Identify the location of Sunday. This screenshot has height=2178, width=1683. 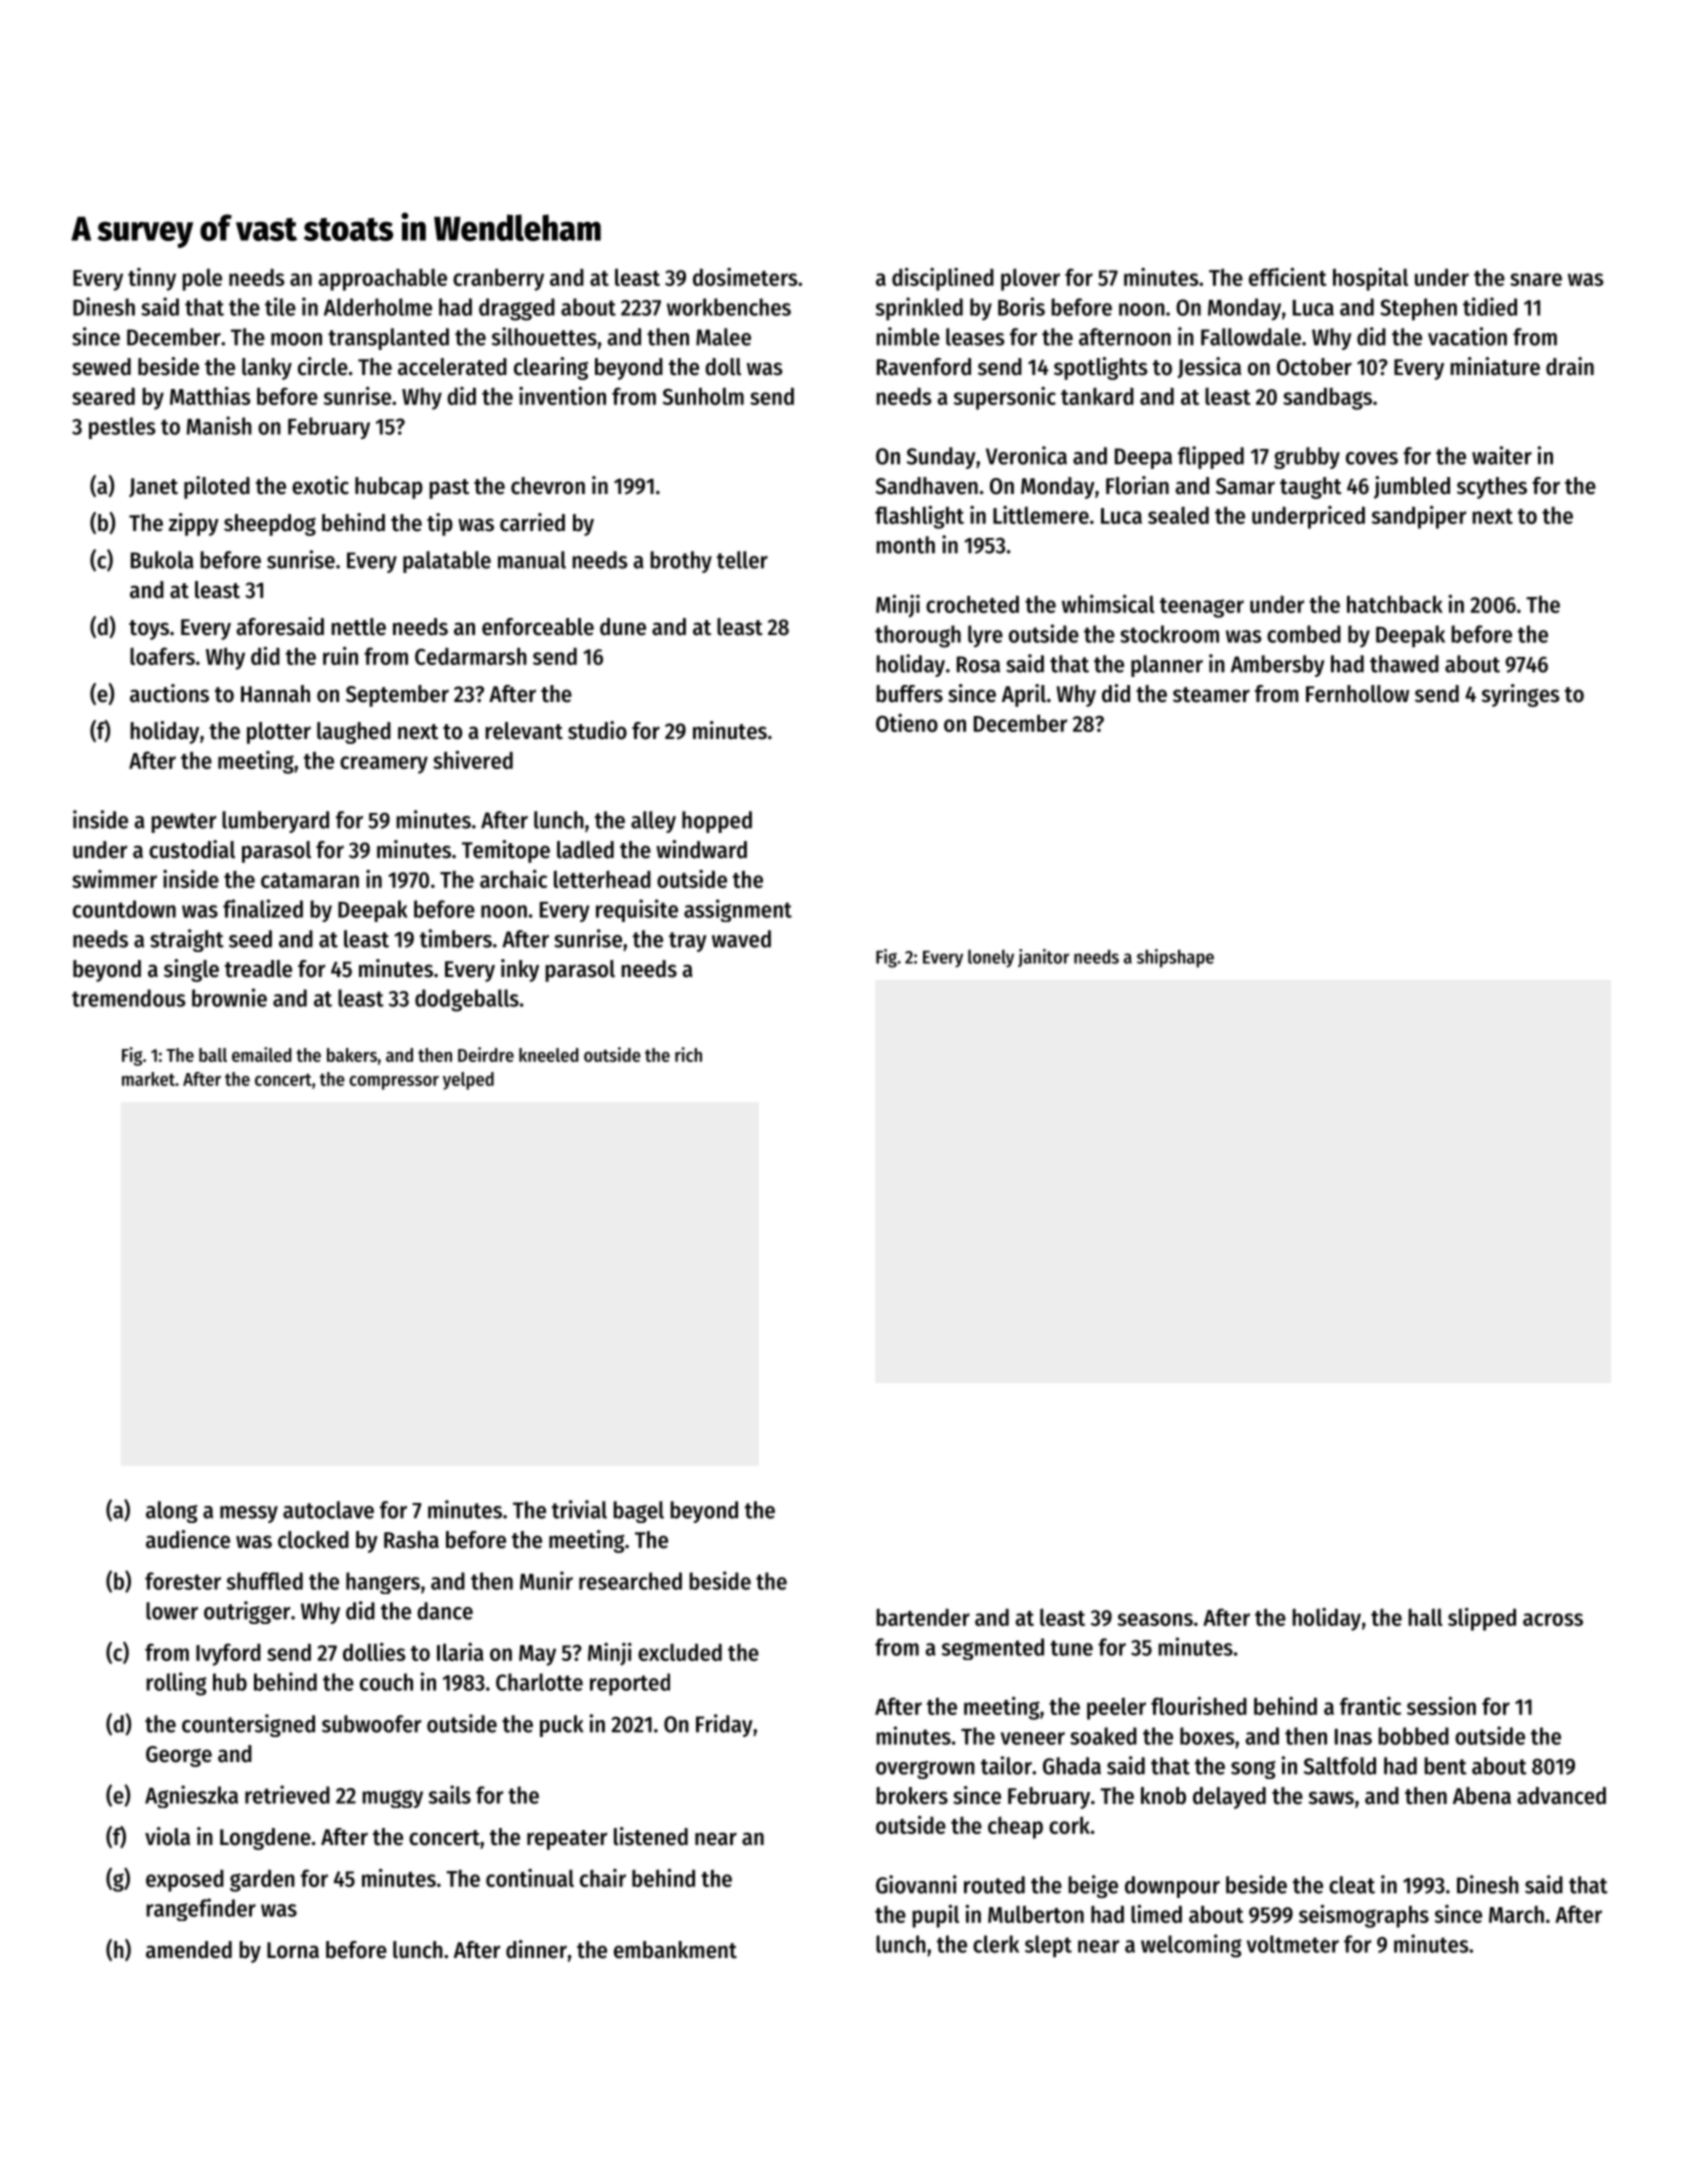
(941, 458).
